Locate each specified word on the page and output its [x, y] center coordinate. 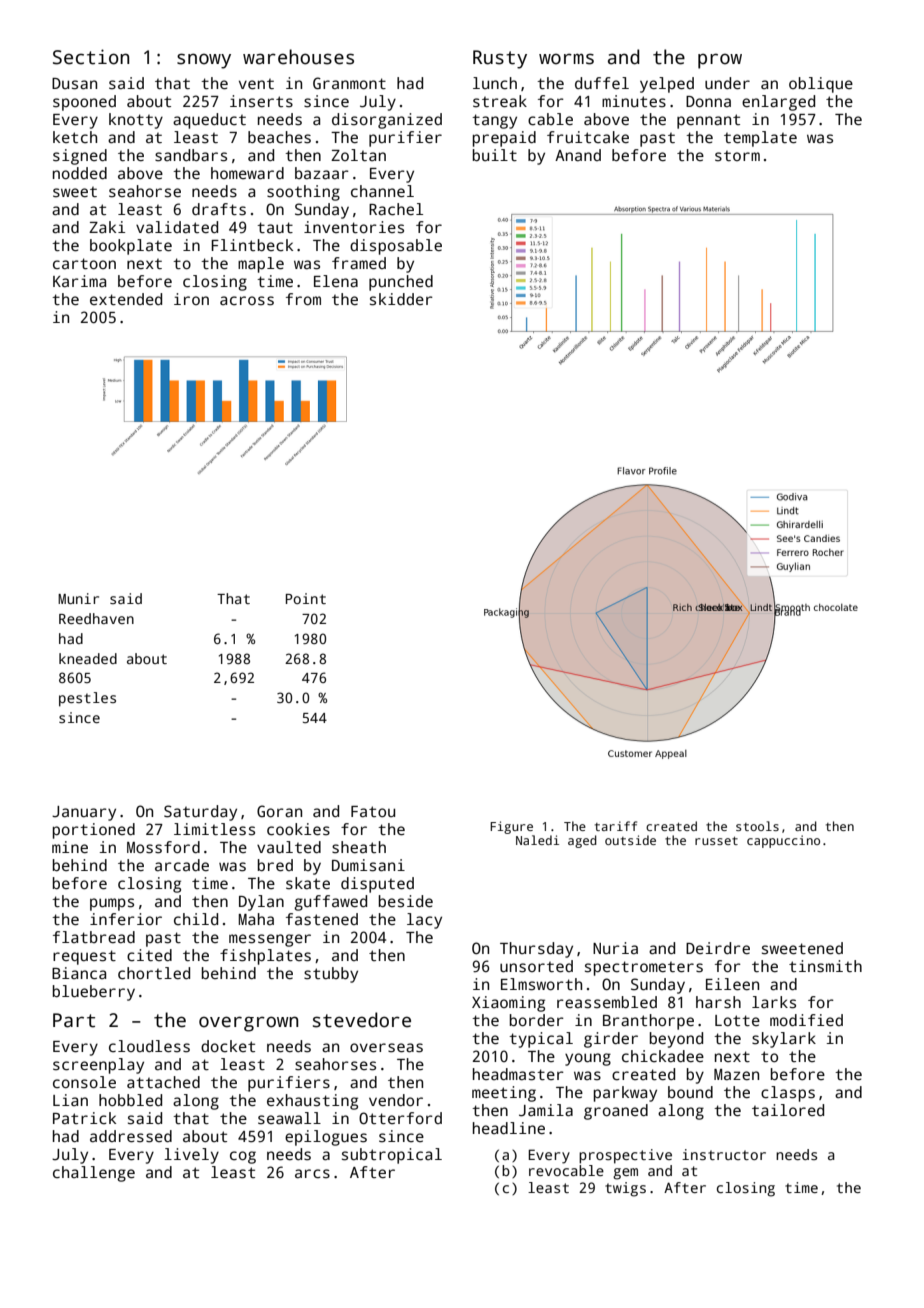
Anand [578, 155]
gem [625, 1174]
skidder [401, 299]
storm [737, 156]
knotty [136, 121]
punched [401, 283]
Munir [78, 598]
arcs [312, 1174]
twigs [625, 1189]
